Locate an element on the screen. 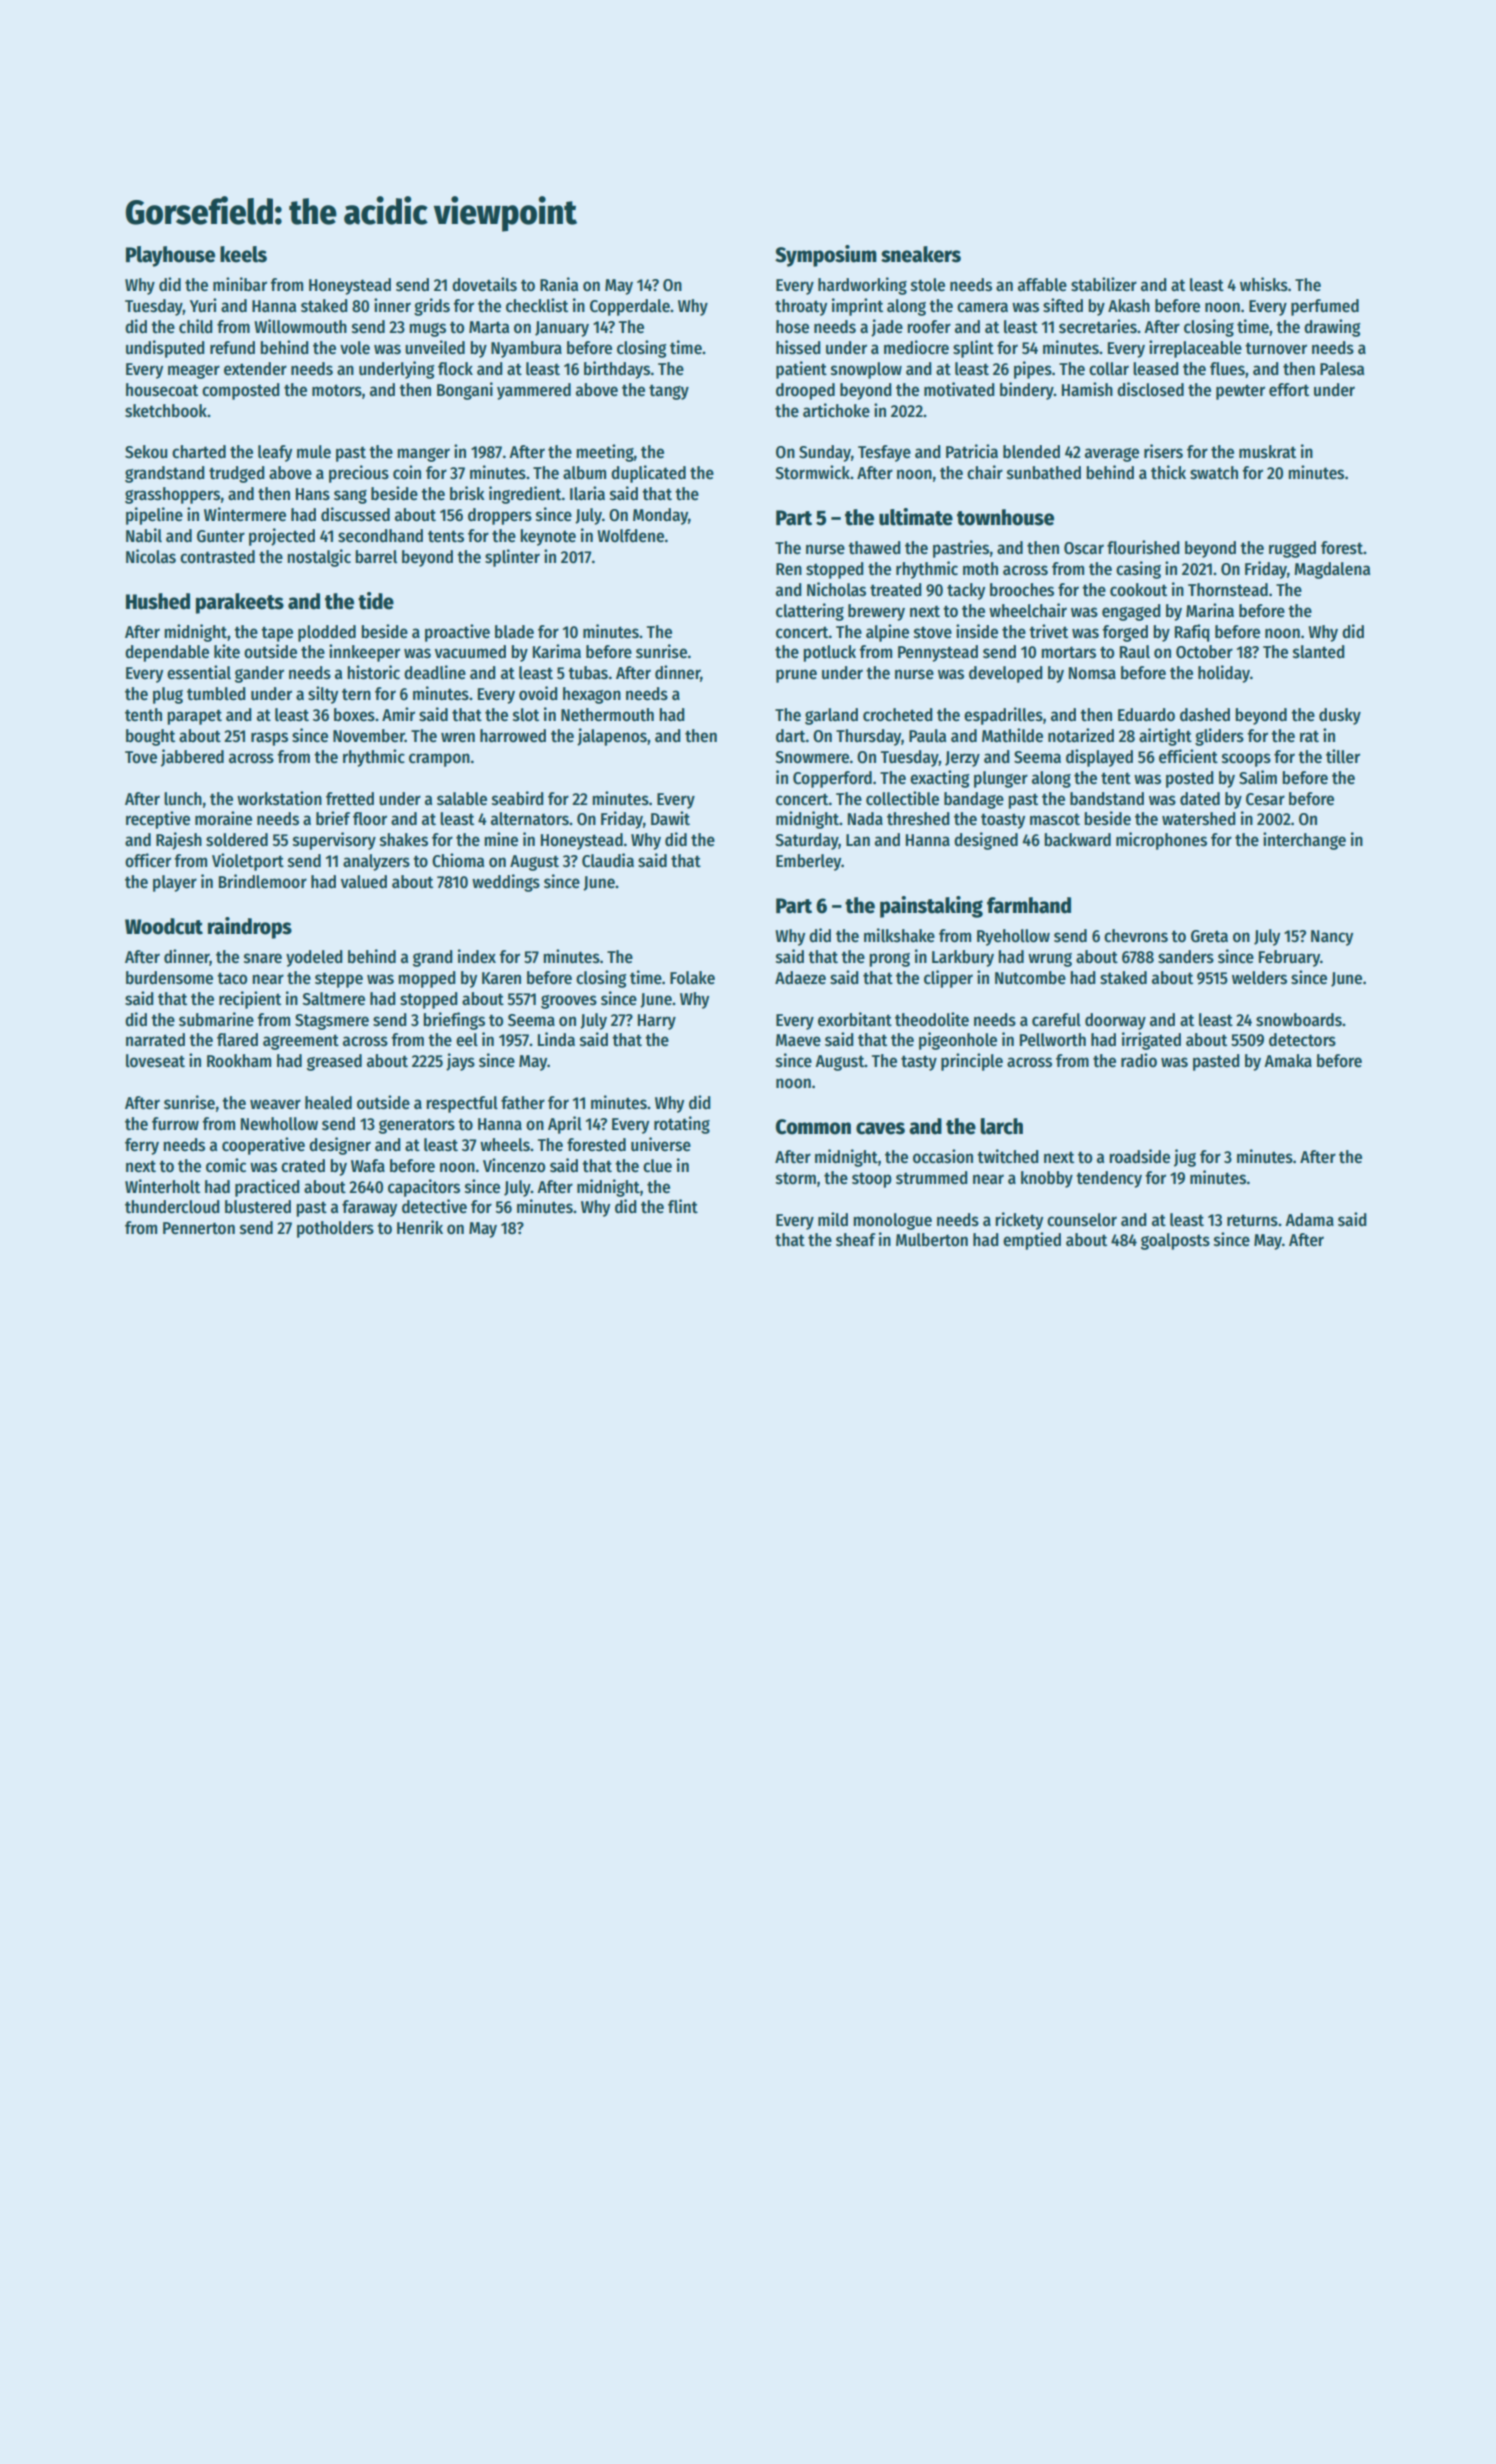 This screenshot has height=2464, width=1496. effort is located at coordinates (1289, 390).
